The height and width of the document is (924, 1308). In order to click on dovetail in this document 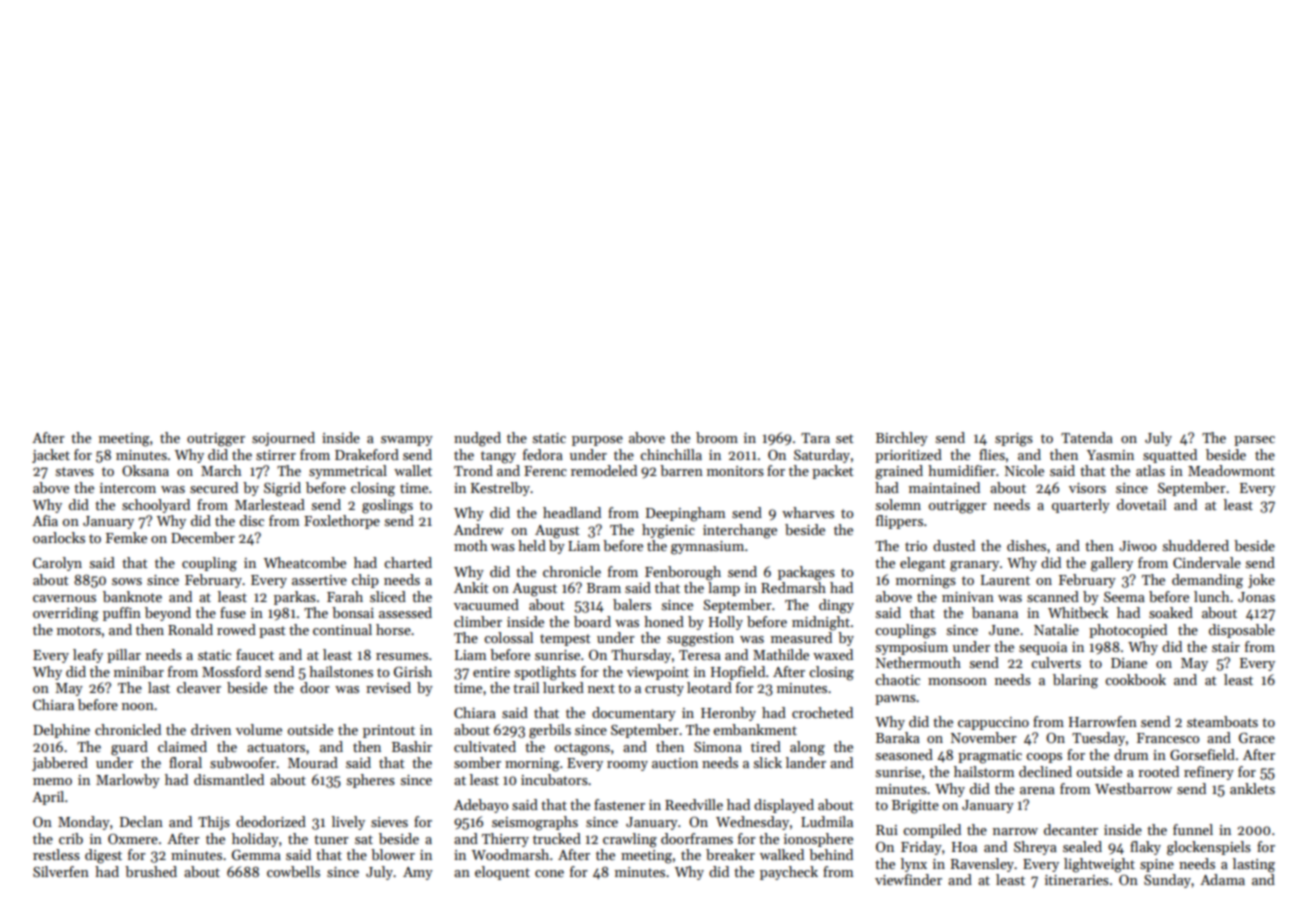, I will do `click(1141, 504)`.
